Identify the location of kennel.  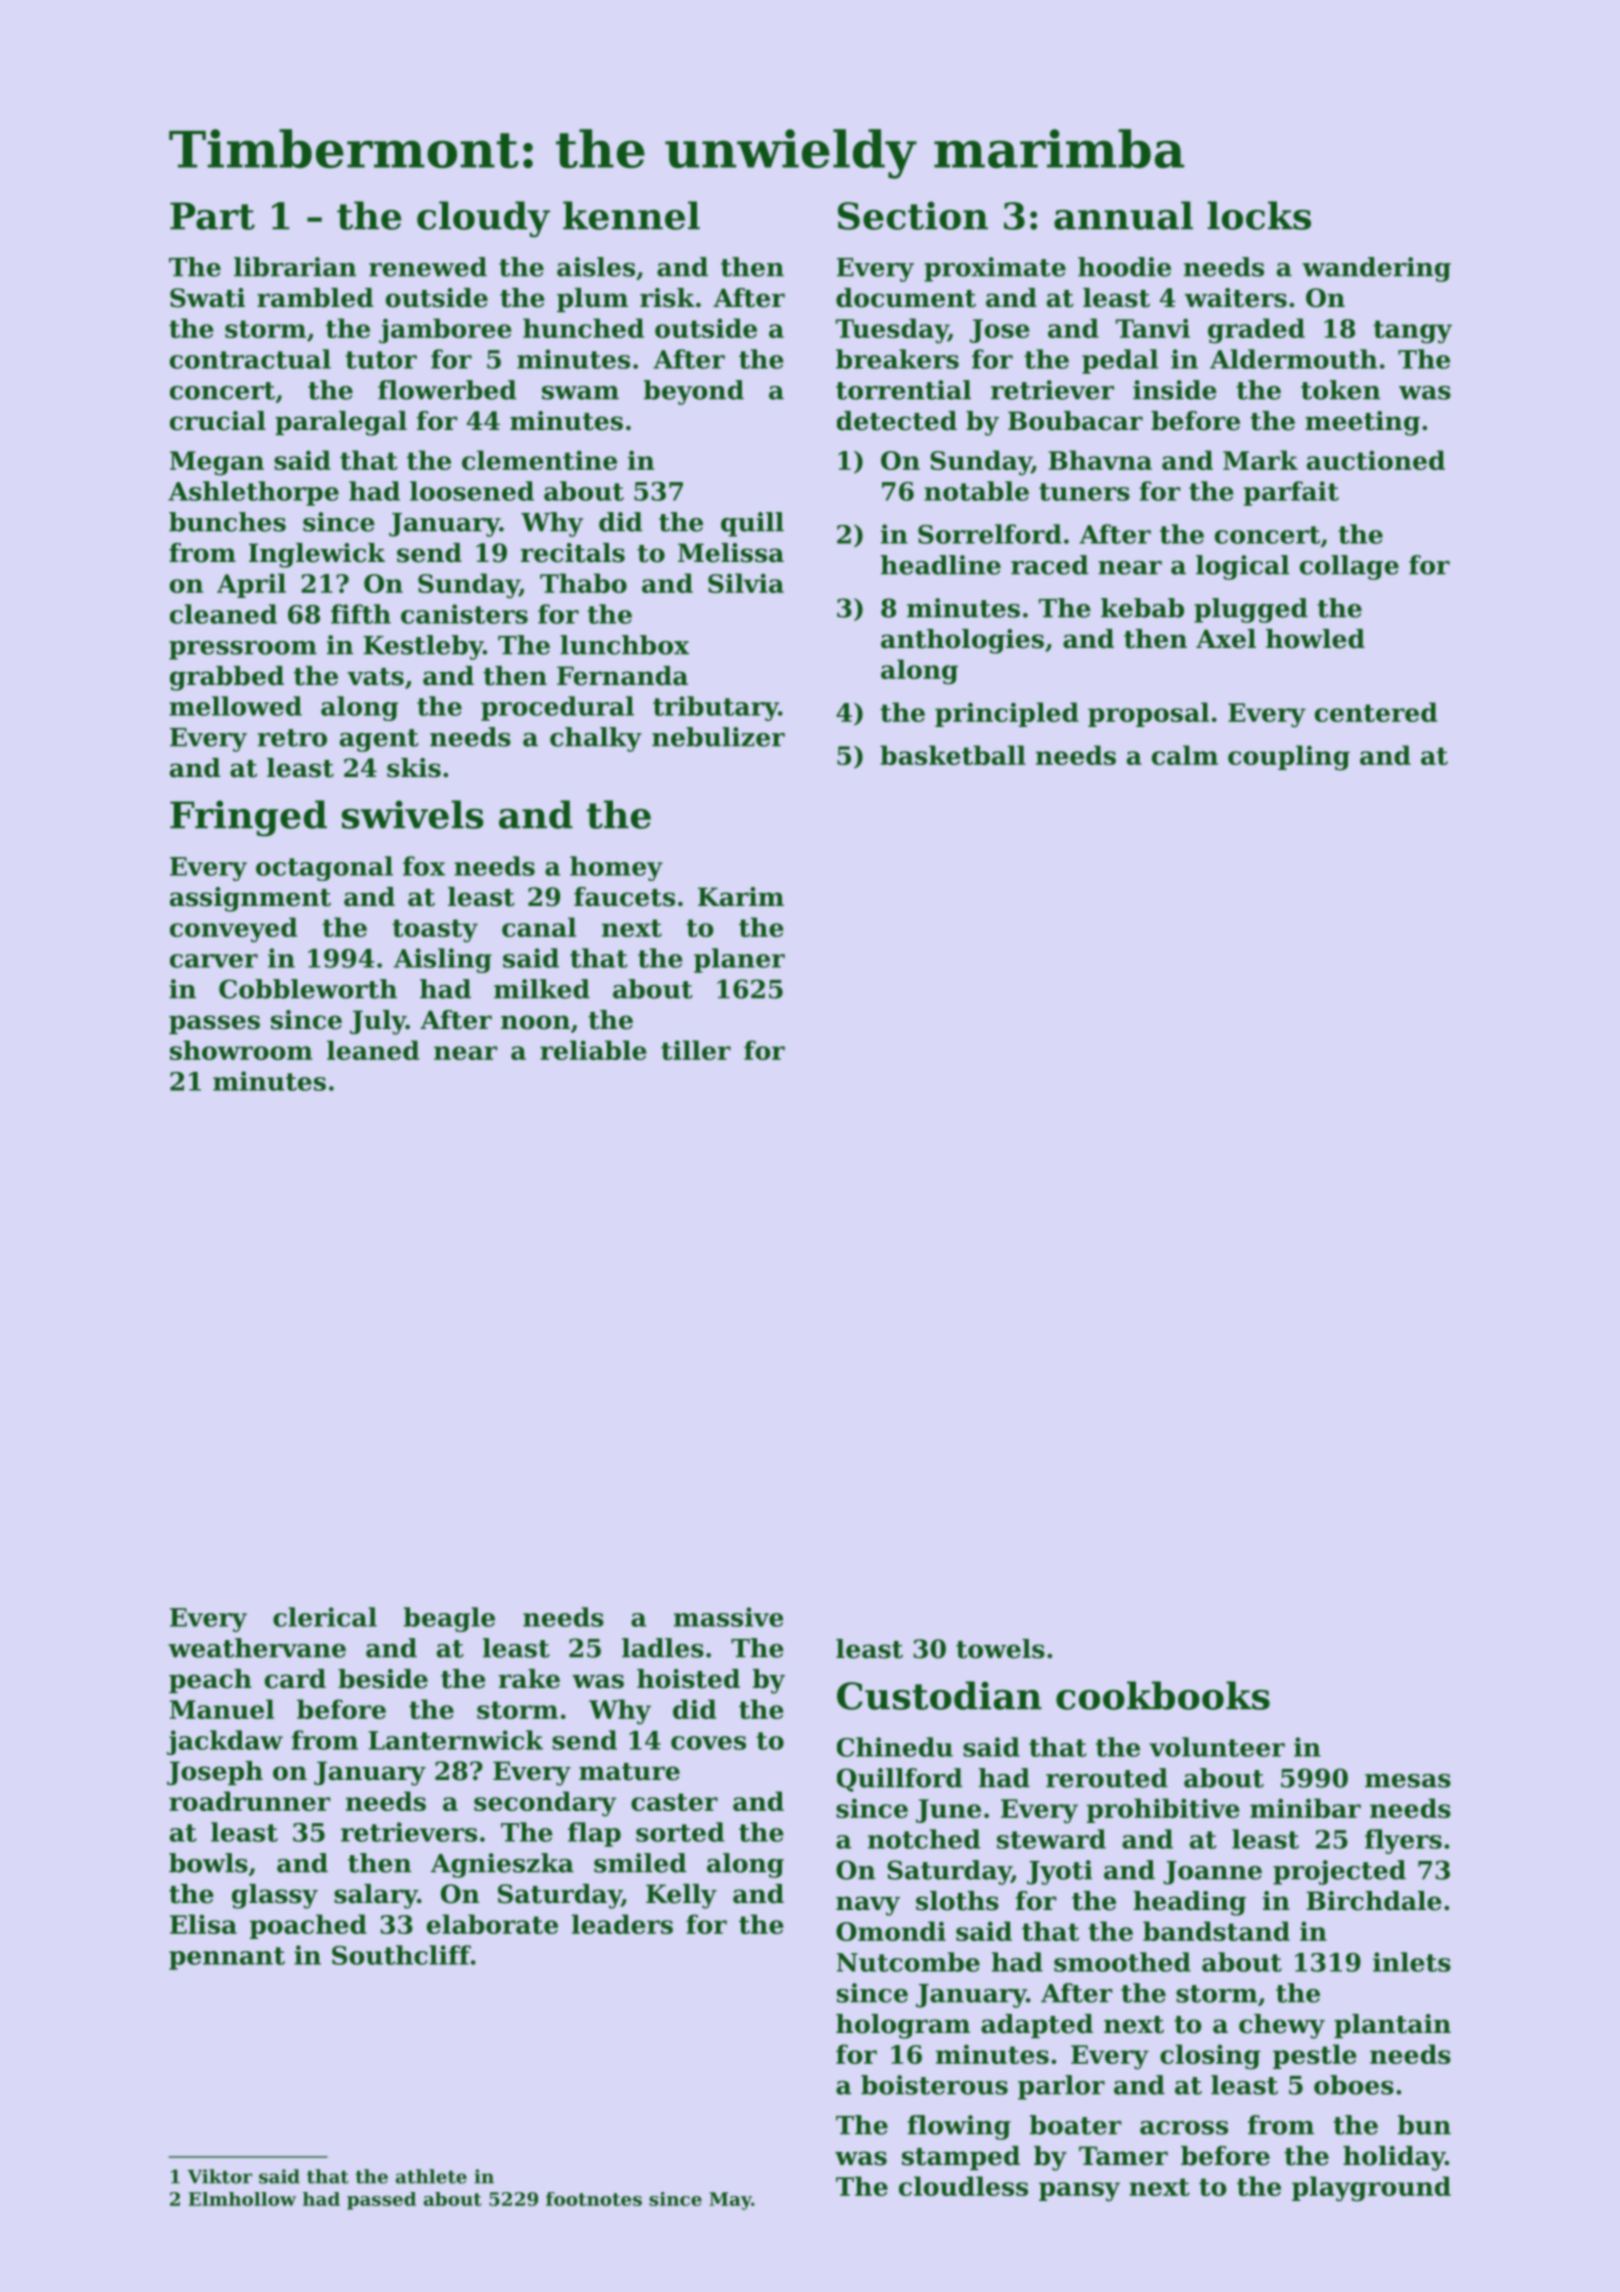
(631, 215).
